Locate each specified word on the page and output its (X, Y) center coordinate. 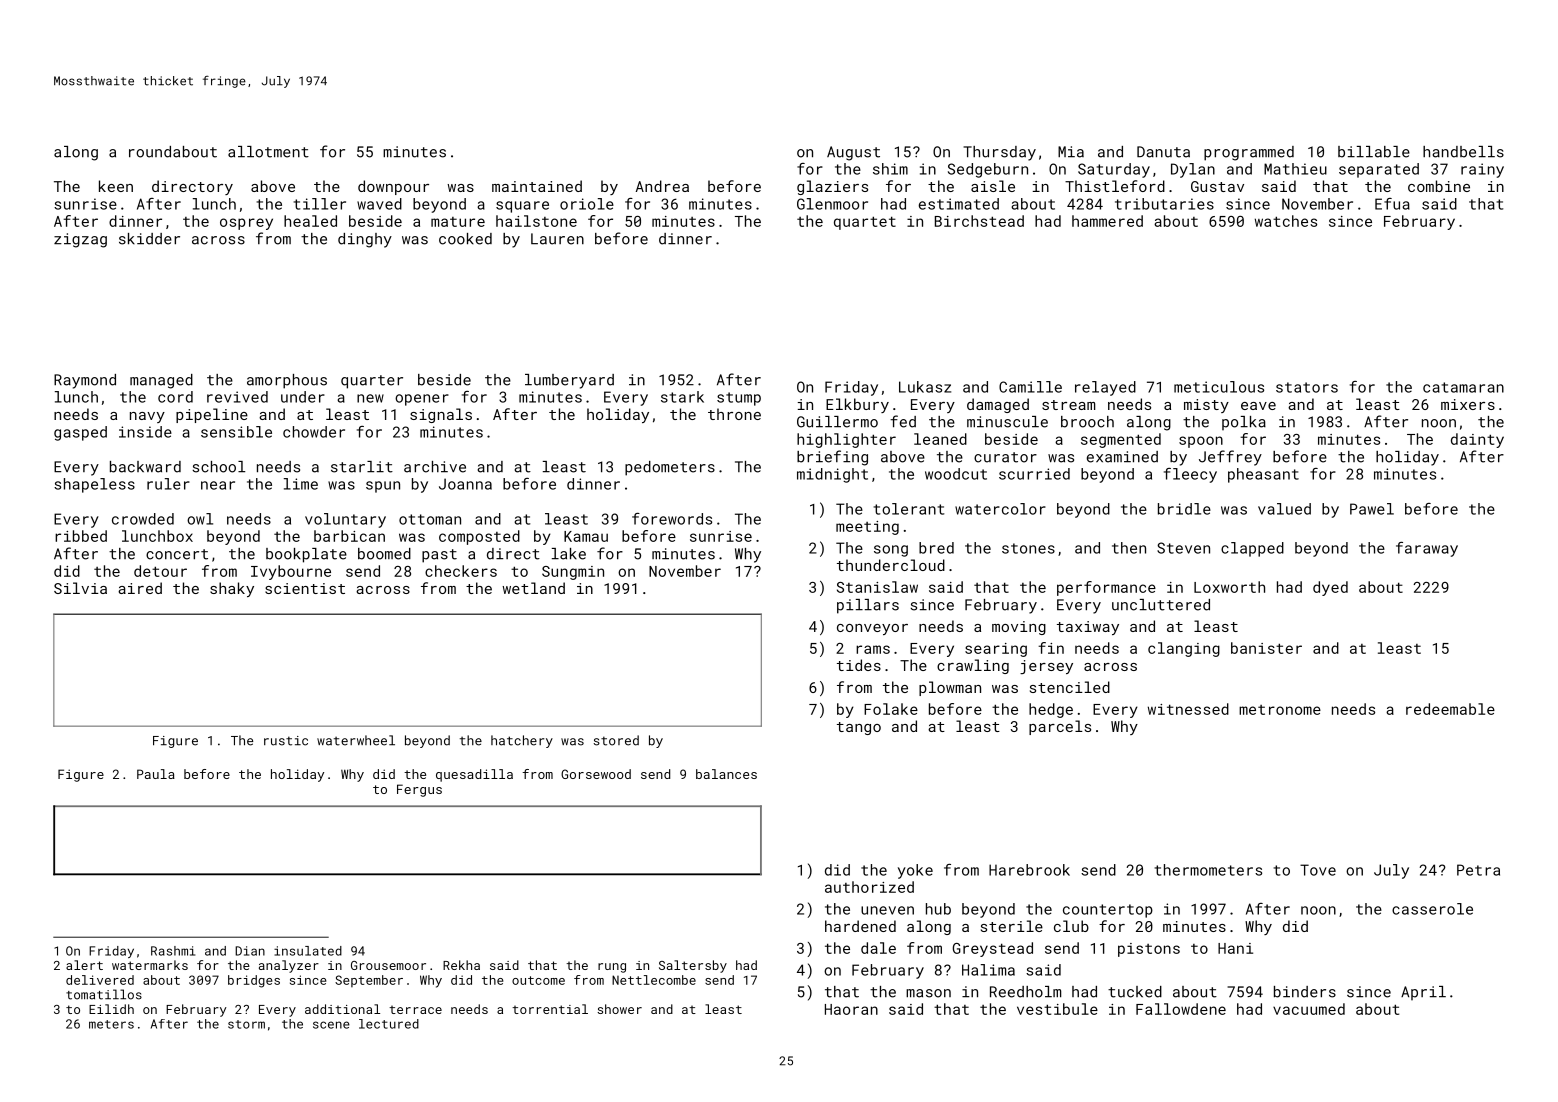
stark (682, 397)
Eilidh (111, 1009)
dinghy (365, 240)
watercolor (1000, 509)
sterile (1012, 926)
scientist (305, 588)
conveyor (872, 629)
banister (1266, 648)
